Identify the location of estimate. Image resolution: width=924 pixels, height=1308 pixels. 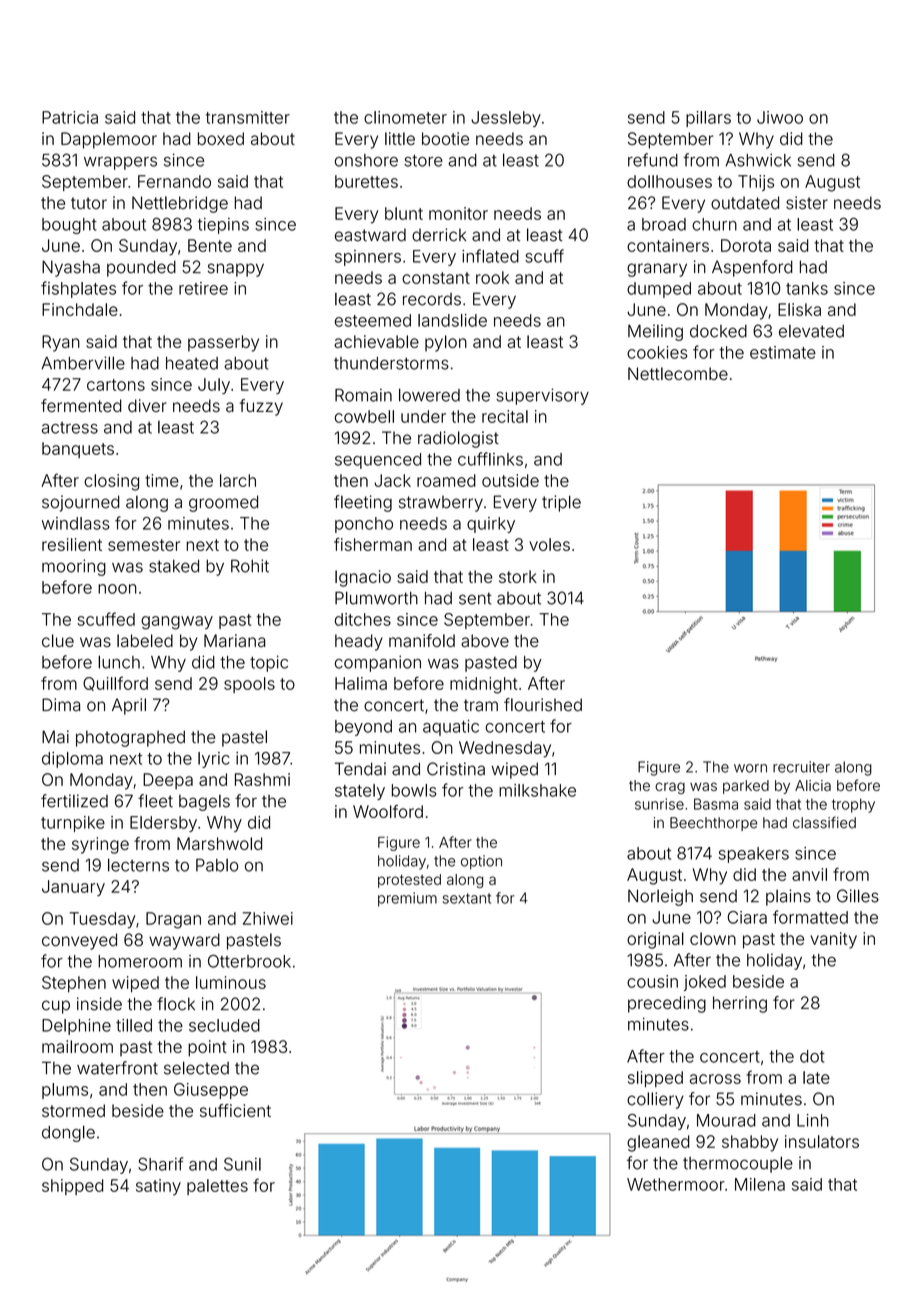
(783, 352).
